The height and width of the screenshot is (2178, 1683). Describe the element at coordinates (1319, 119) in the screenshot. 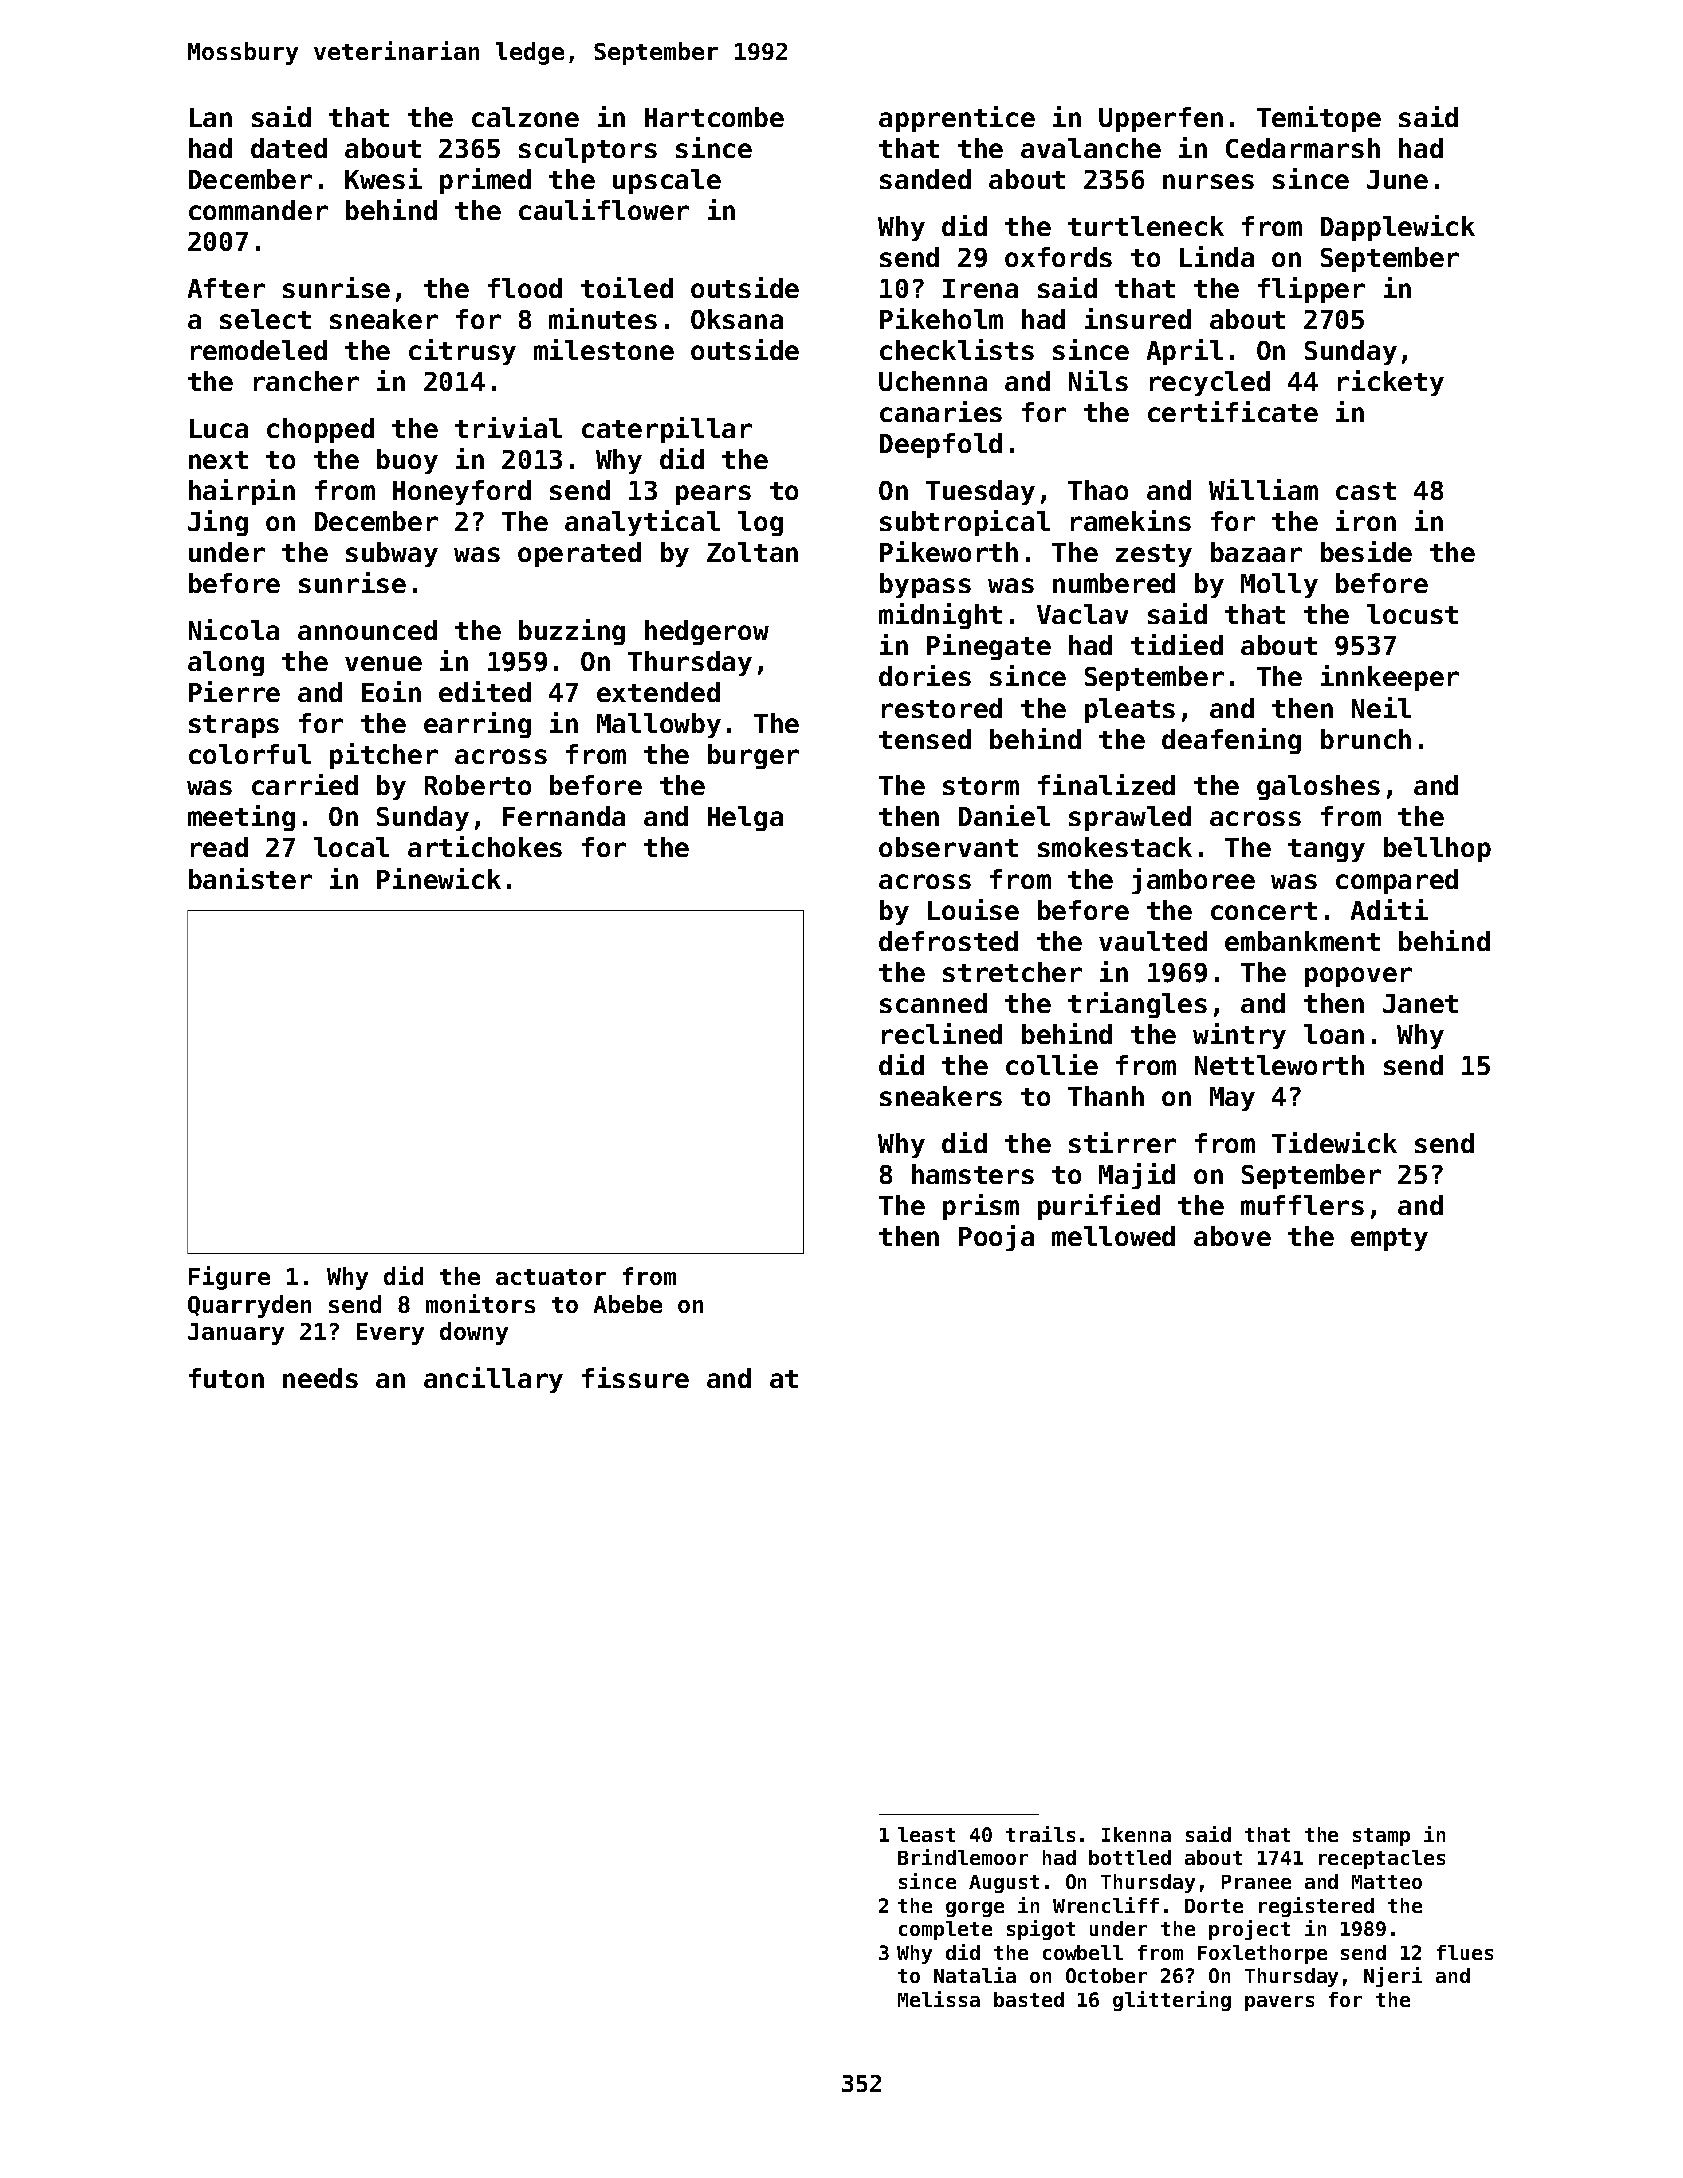

I see `Temitope` at that location.
